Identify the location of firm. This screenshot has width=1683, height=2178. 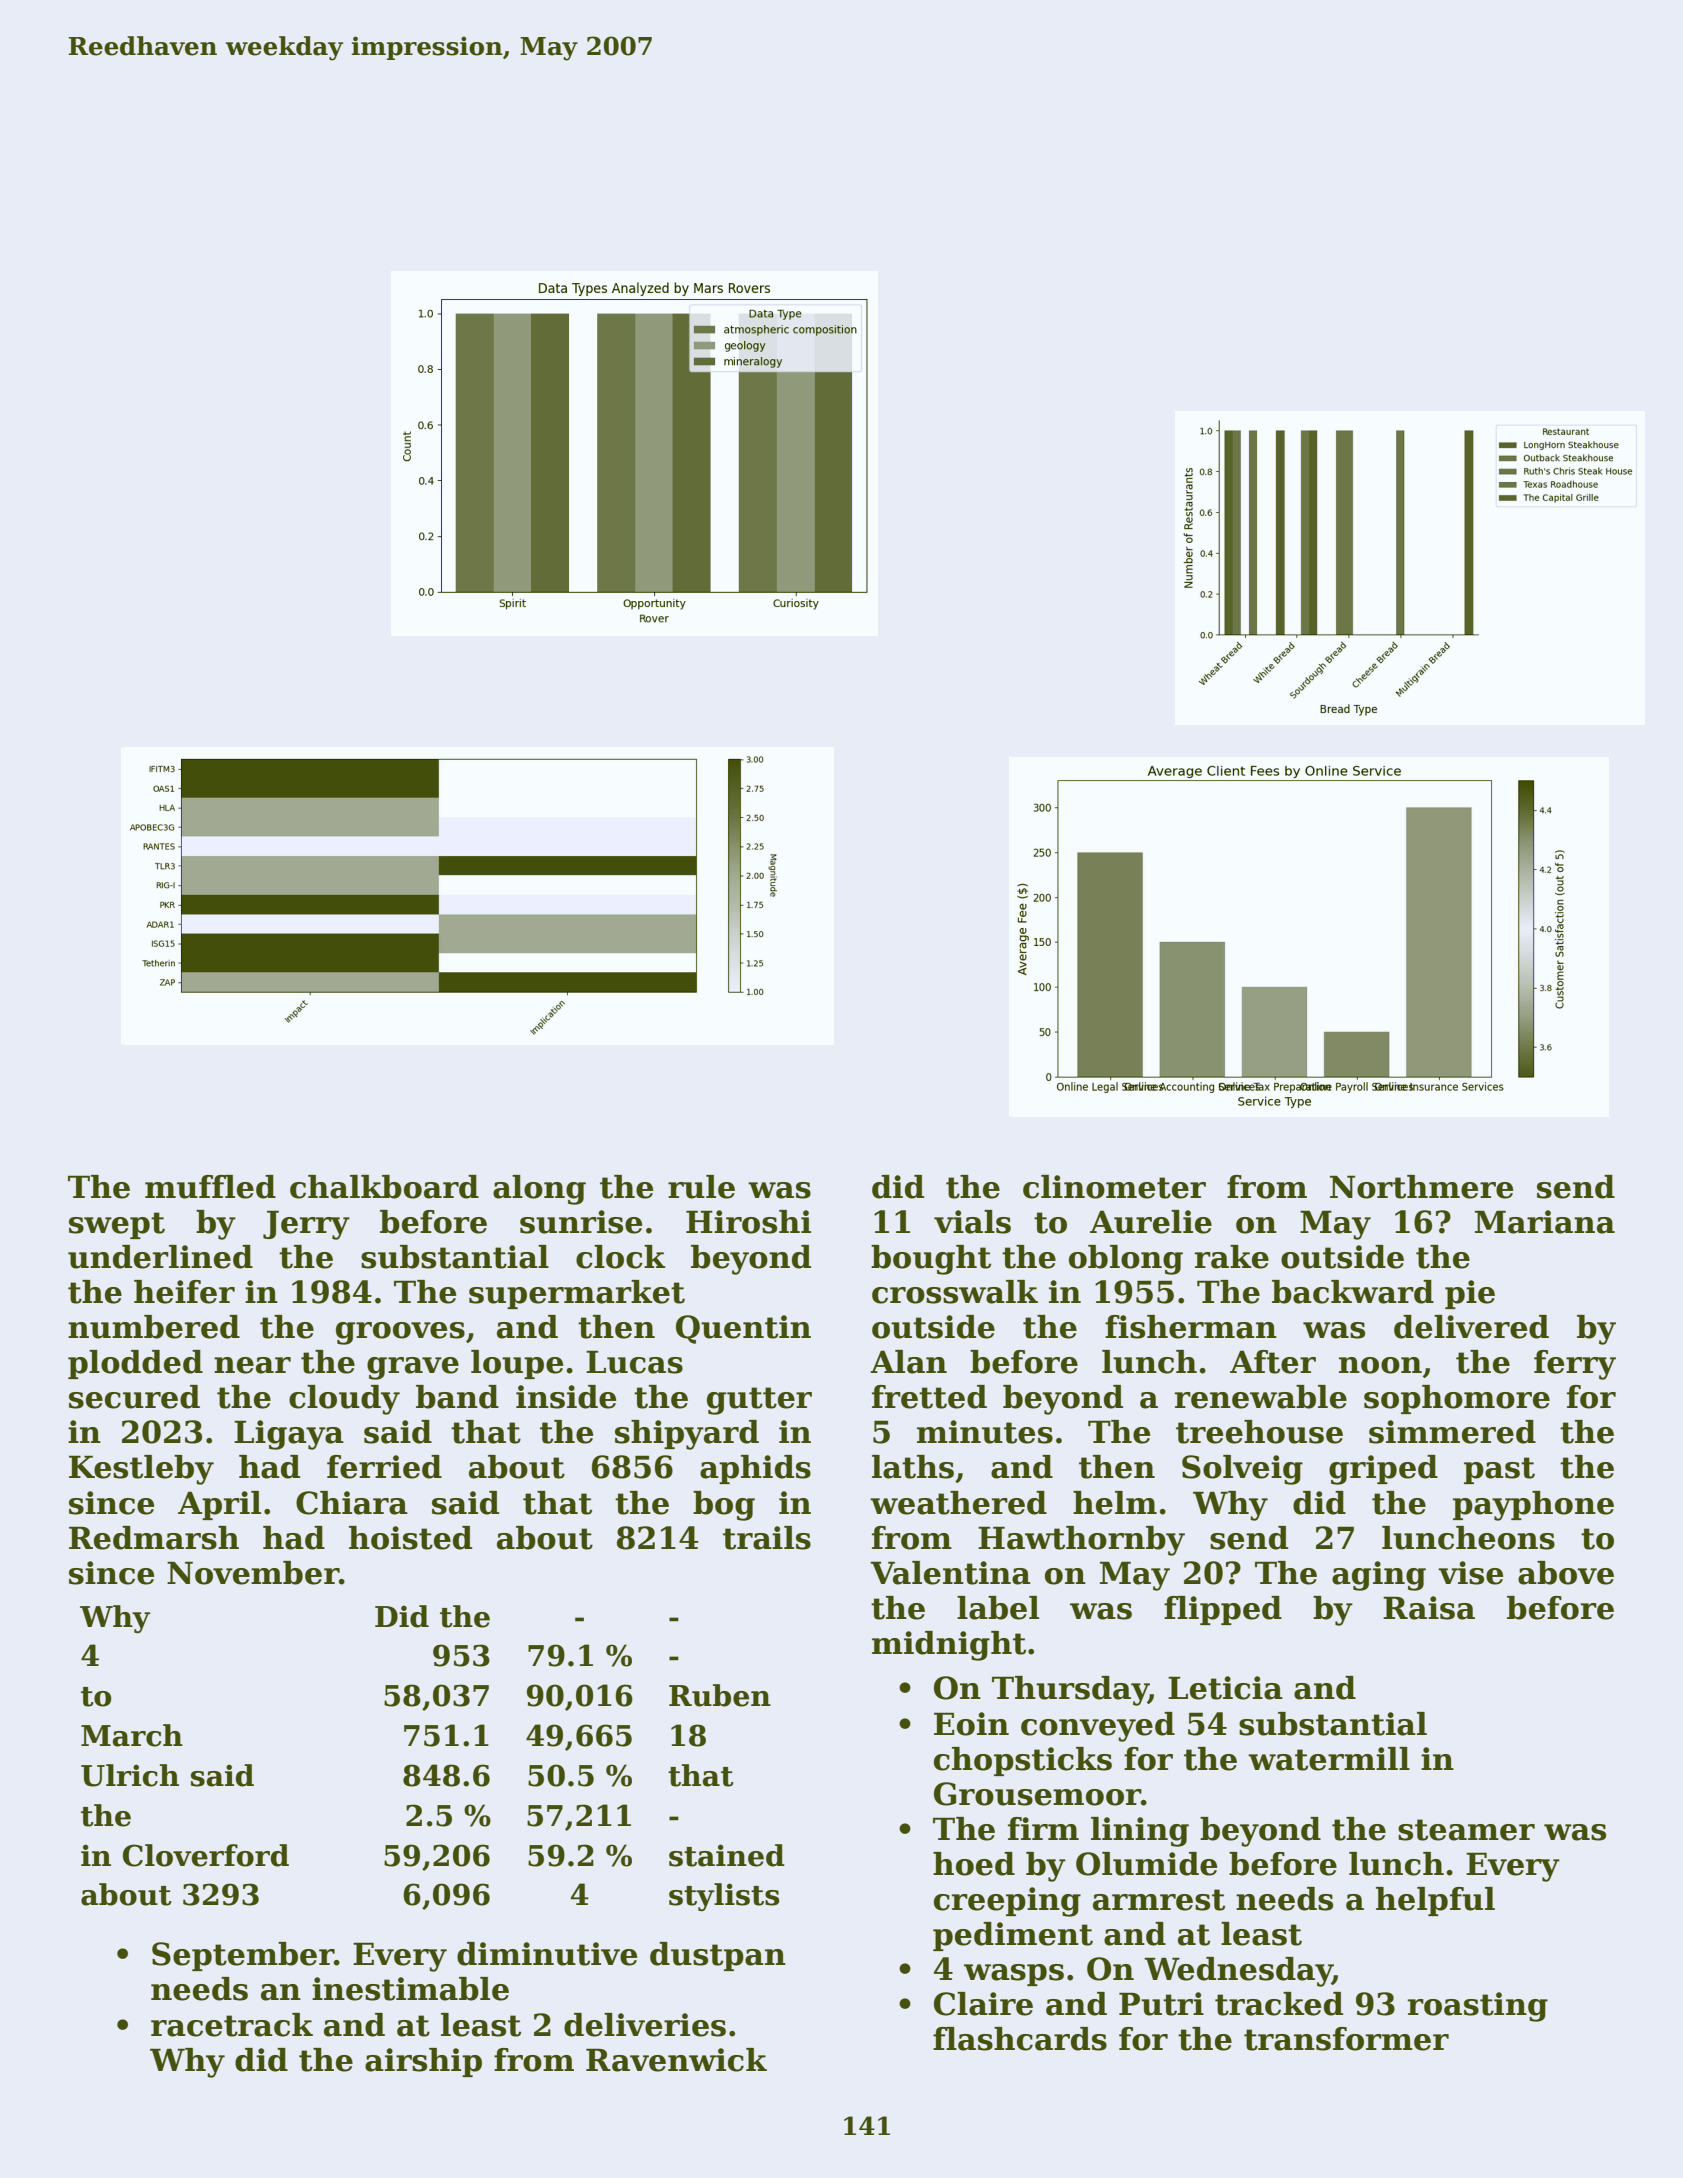
(1043, 1828).
